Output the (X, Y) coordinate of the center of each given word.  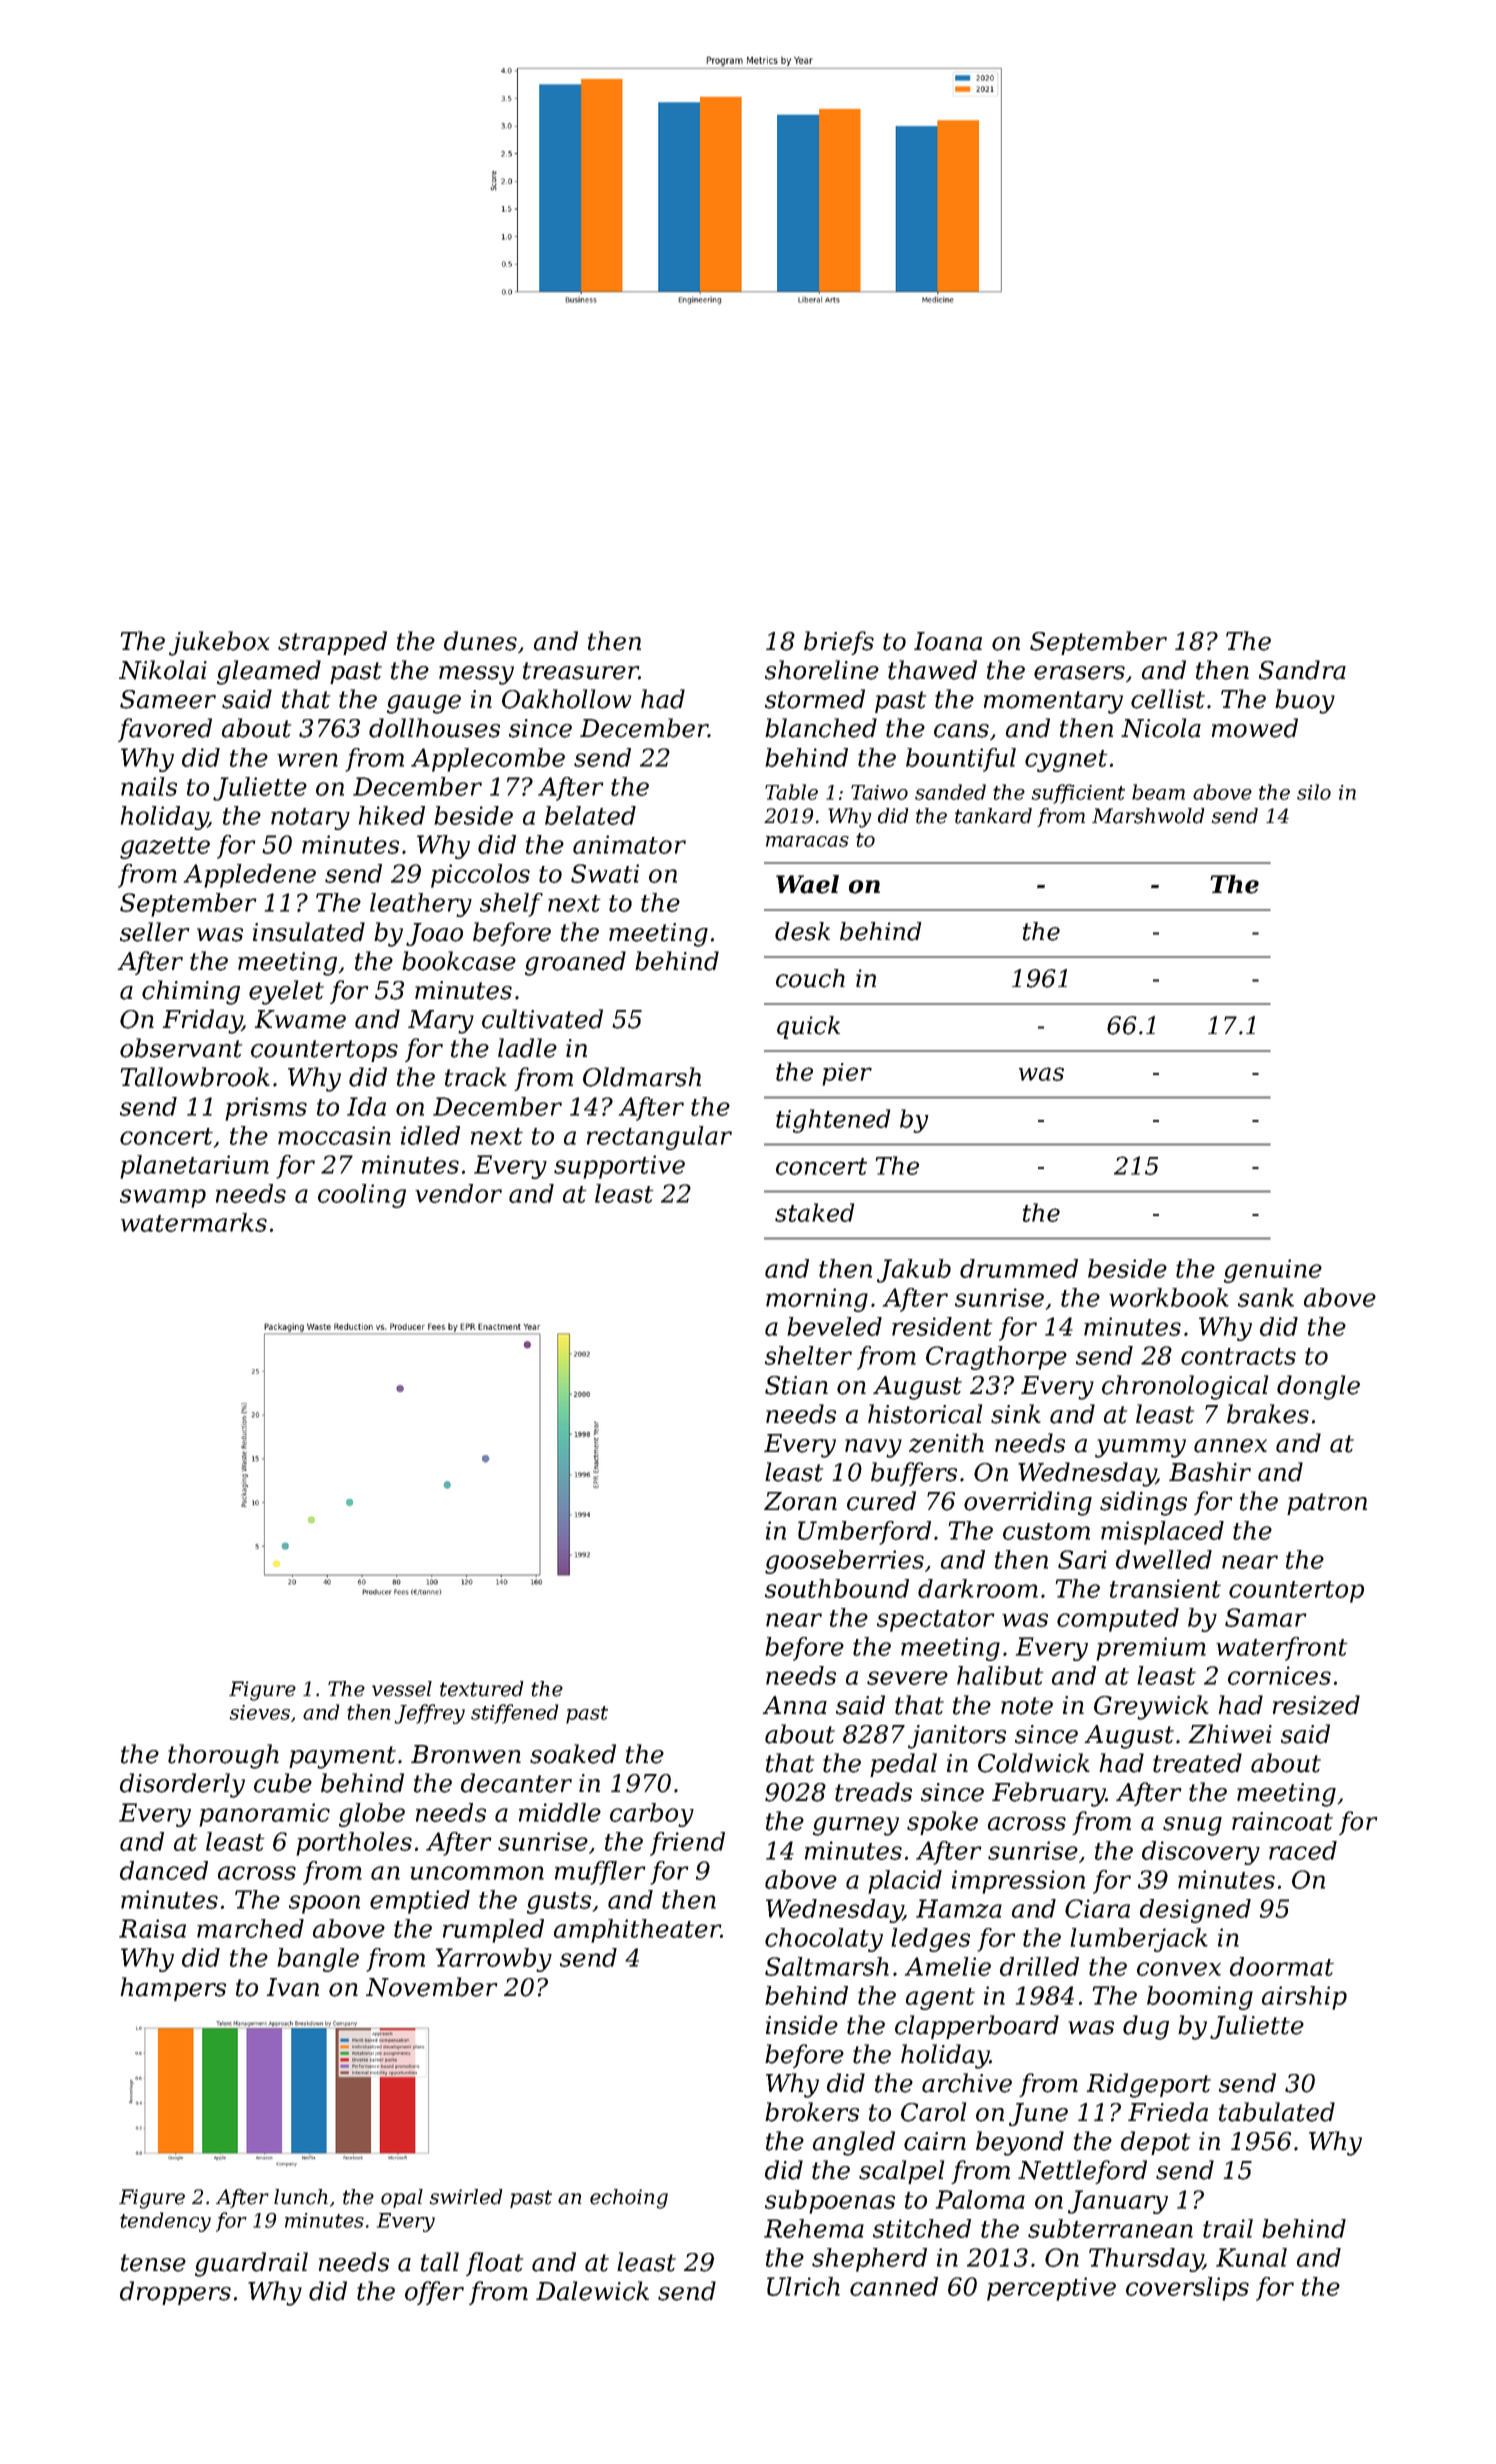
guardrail (251, 2264)
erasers (1079, 673)
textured (482, 1689)
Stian (796, 1385)
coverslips (1187, 2289)
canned (894, 2286)
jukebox (219, 643)
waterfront (1281, 1649)
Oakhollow (566, 699)
